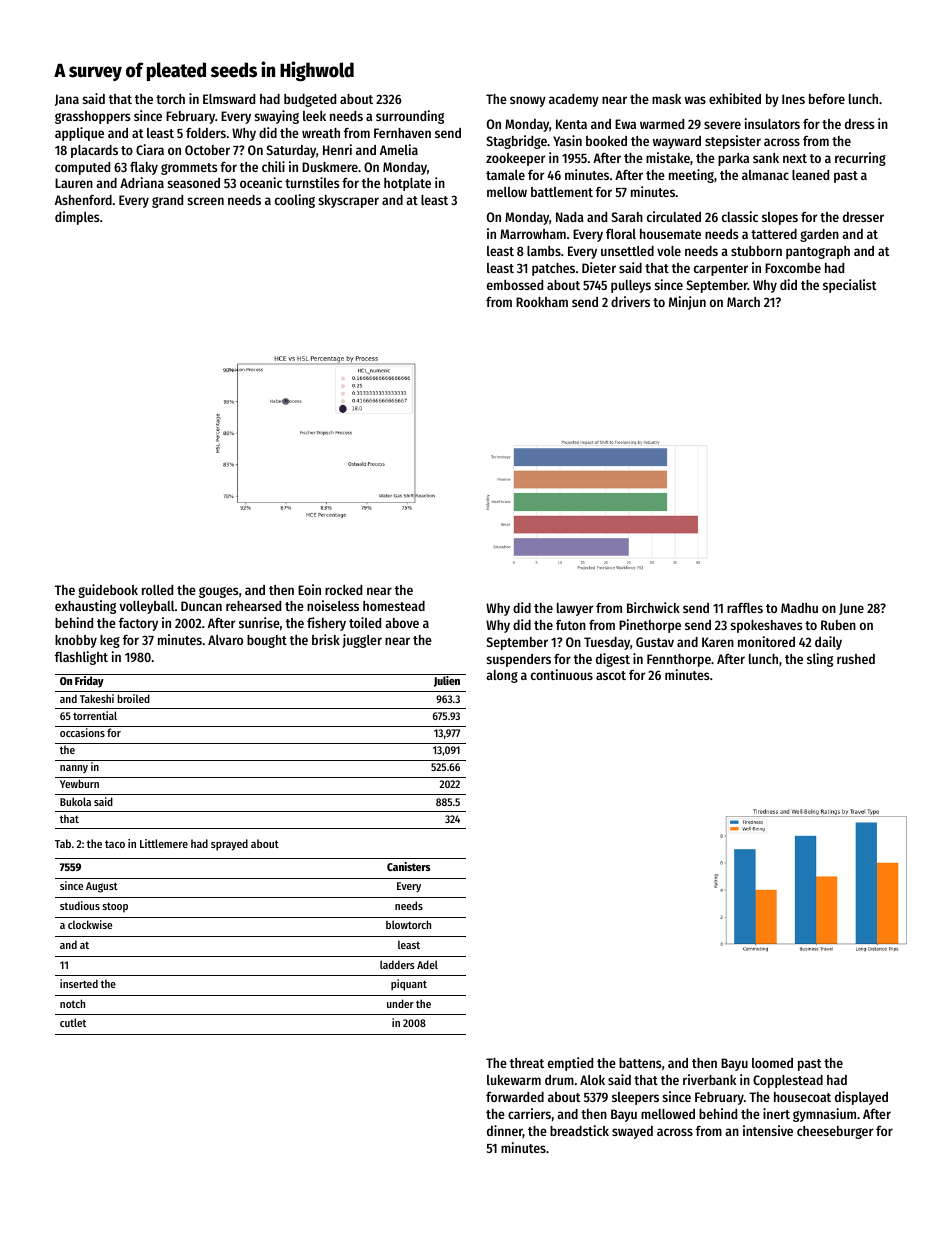 The width and height of the image is (952, 1233). What do you see at coordinates (528, 101) in the image?
I see `snowy` at bounding box center [528, 101].
